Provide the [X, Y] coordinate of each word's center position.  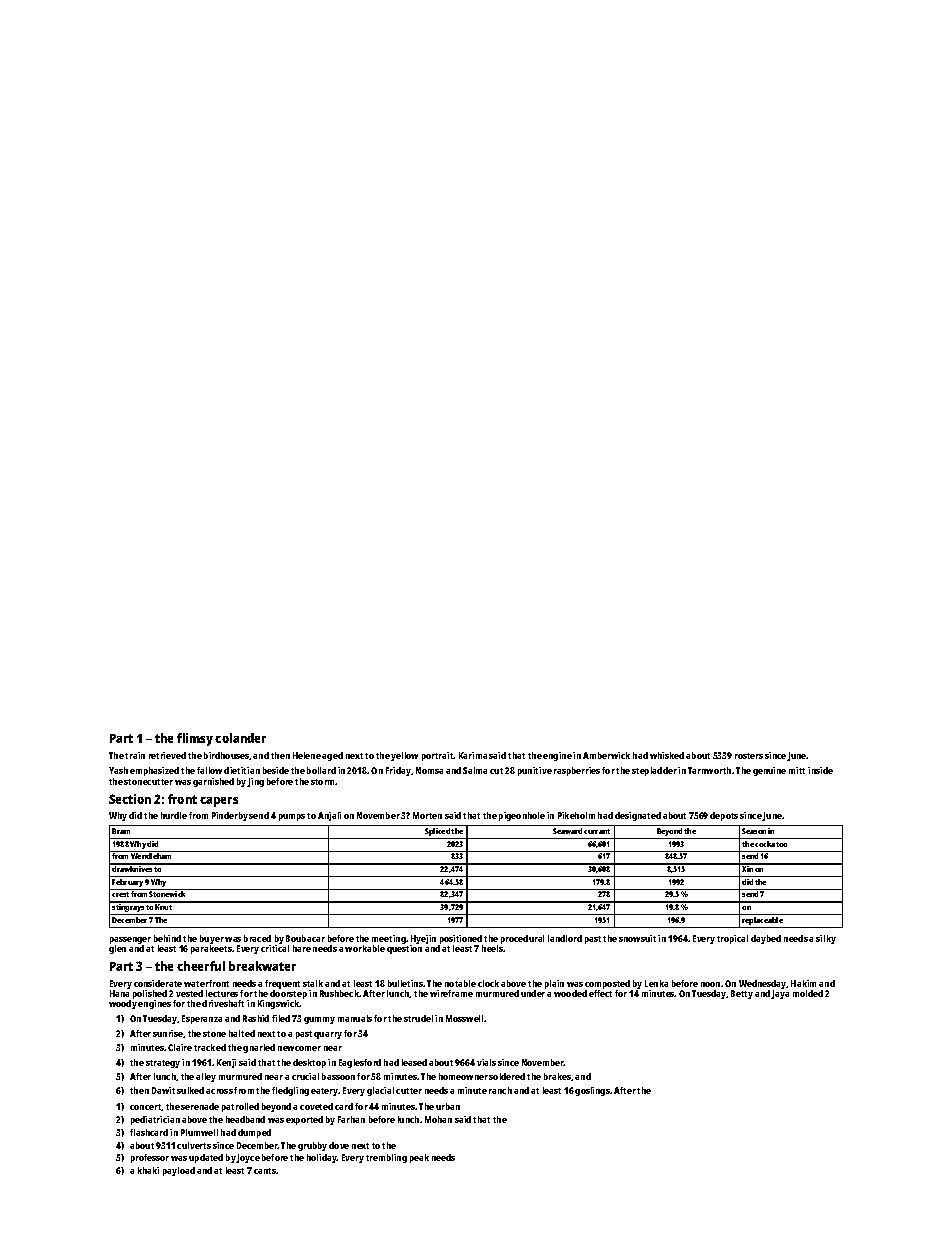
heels [493, 948]
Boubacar [305, 938]
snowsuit [637, 938]
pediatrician [155, 1120]
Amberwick [606, 755]
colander [240, 738]
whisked [667, 755]
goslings [592, 1091]
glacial [380, 1091]
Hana [119, 993]
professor [150, 1158]
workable [365, 948]
